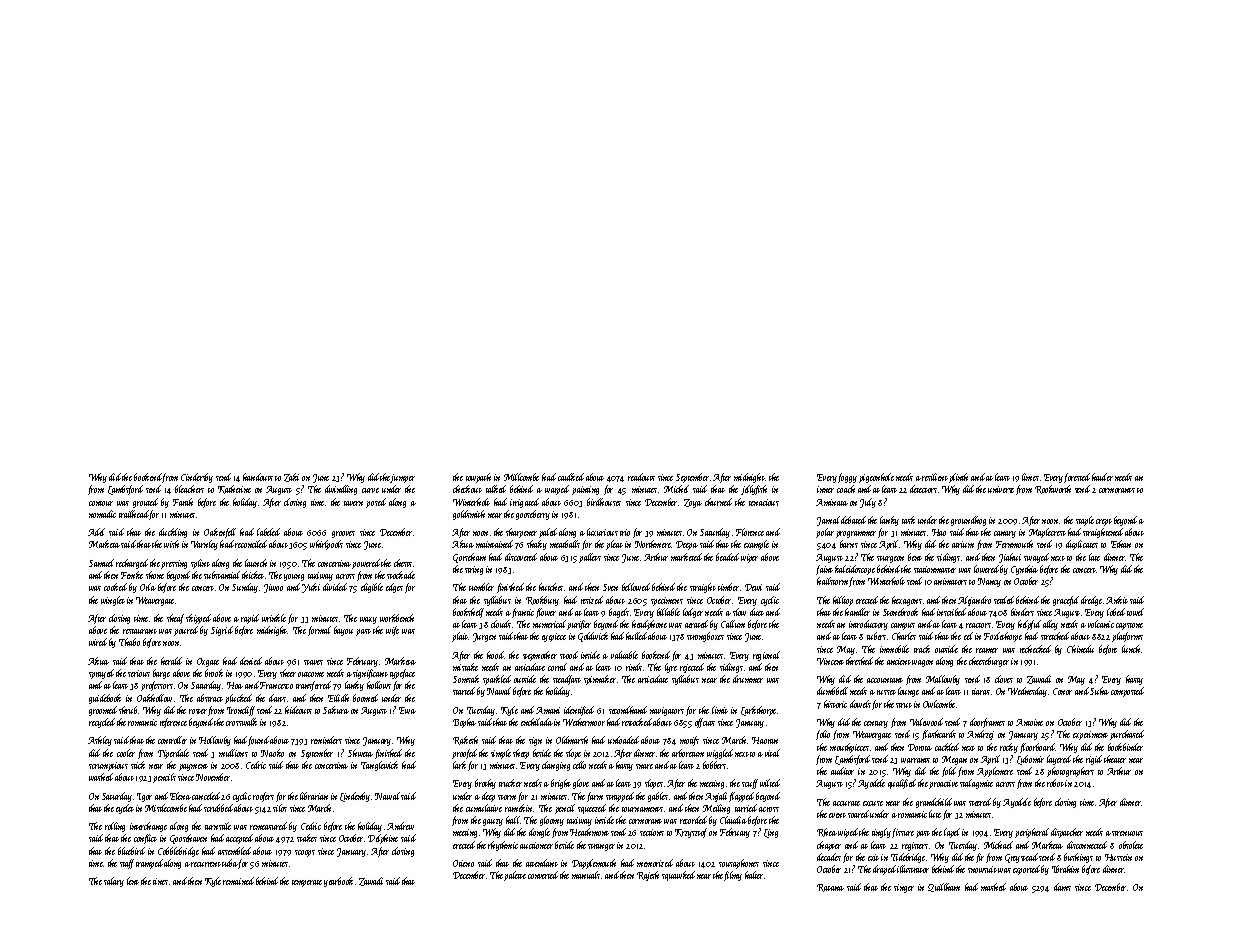  I want to click on washed, so click(101, 777).
